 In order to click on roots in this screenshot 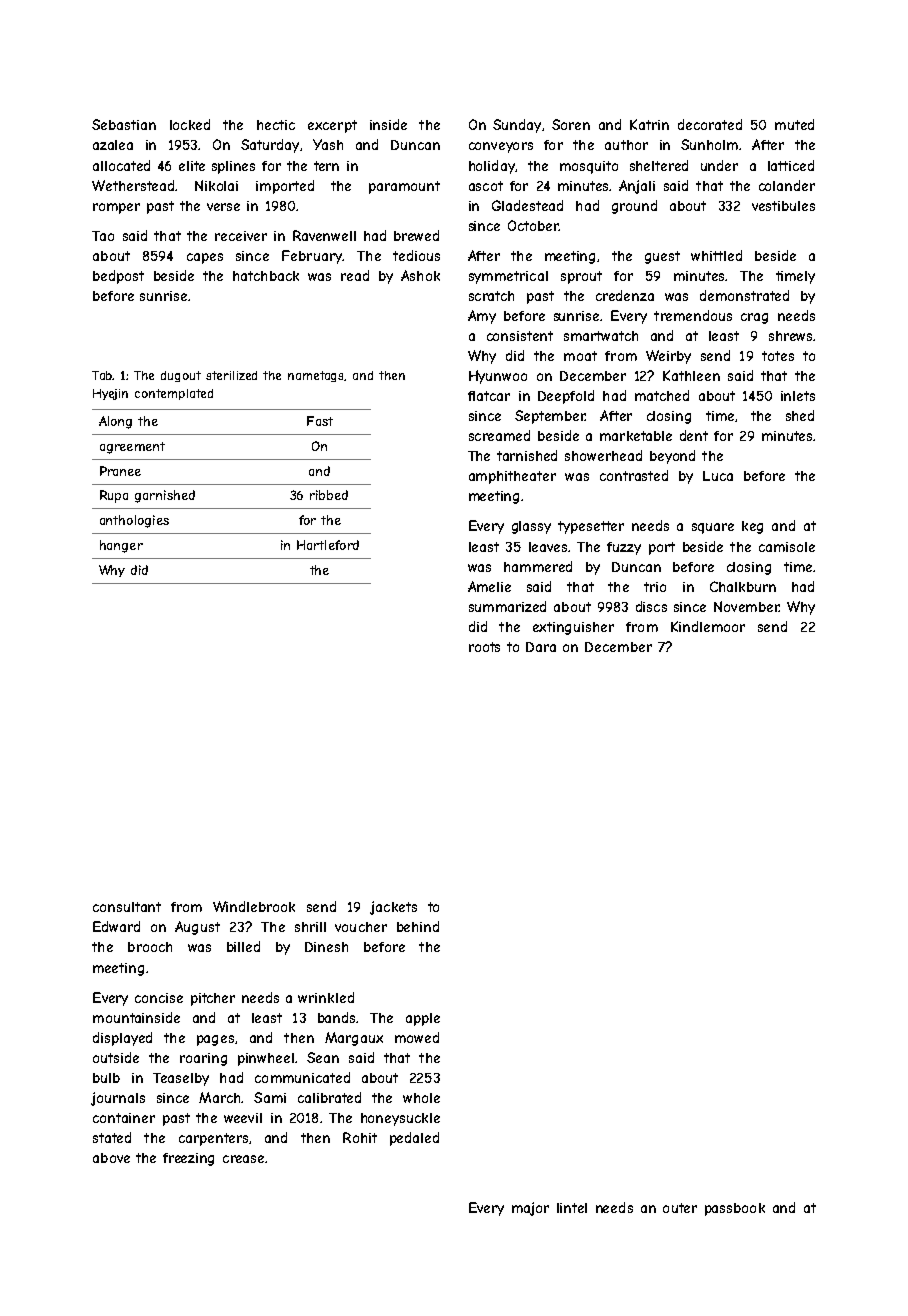, I will do `click(484, 647)`.
